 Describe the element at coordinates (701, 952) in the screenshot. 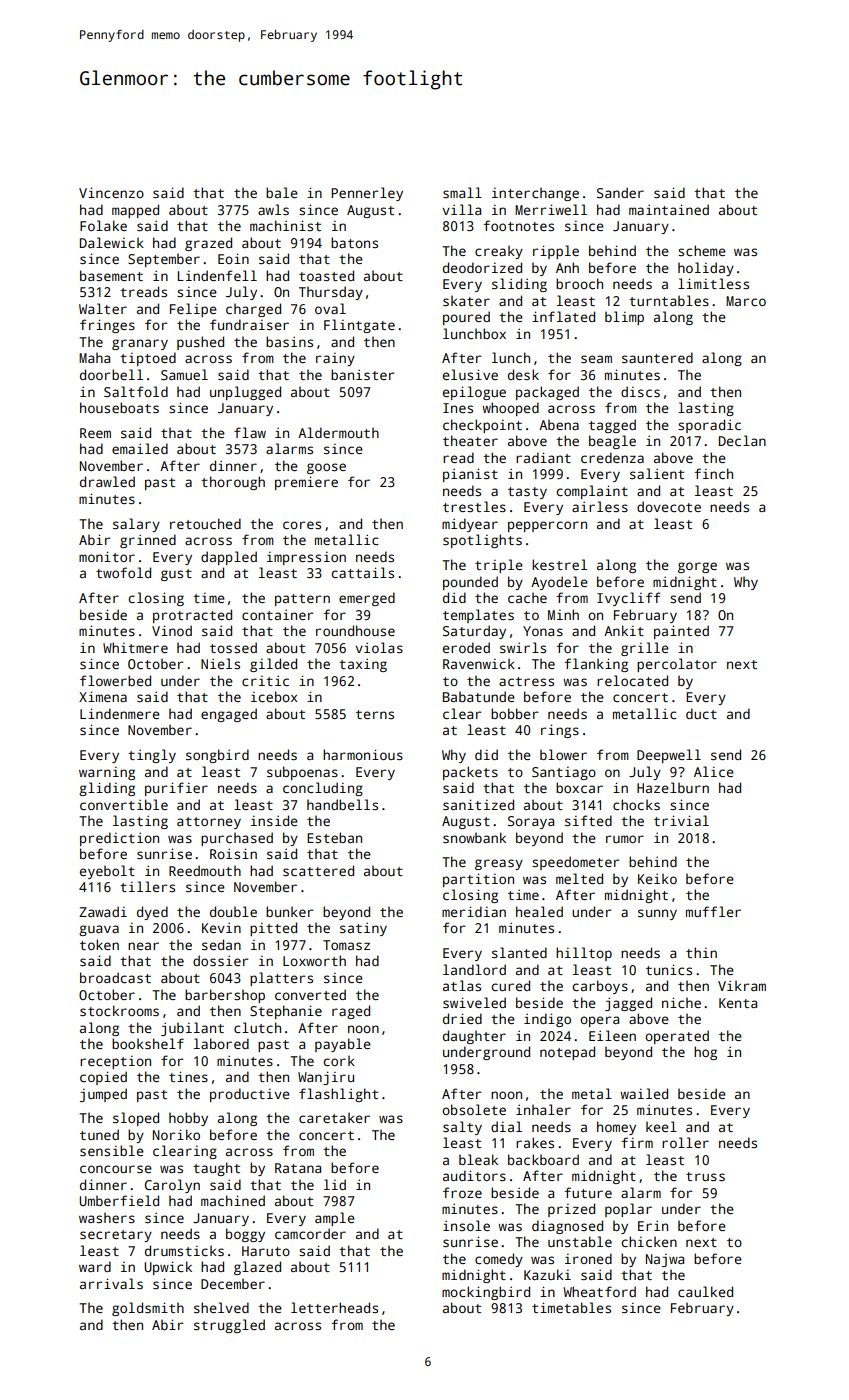

I see `thin` at that location.
